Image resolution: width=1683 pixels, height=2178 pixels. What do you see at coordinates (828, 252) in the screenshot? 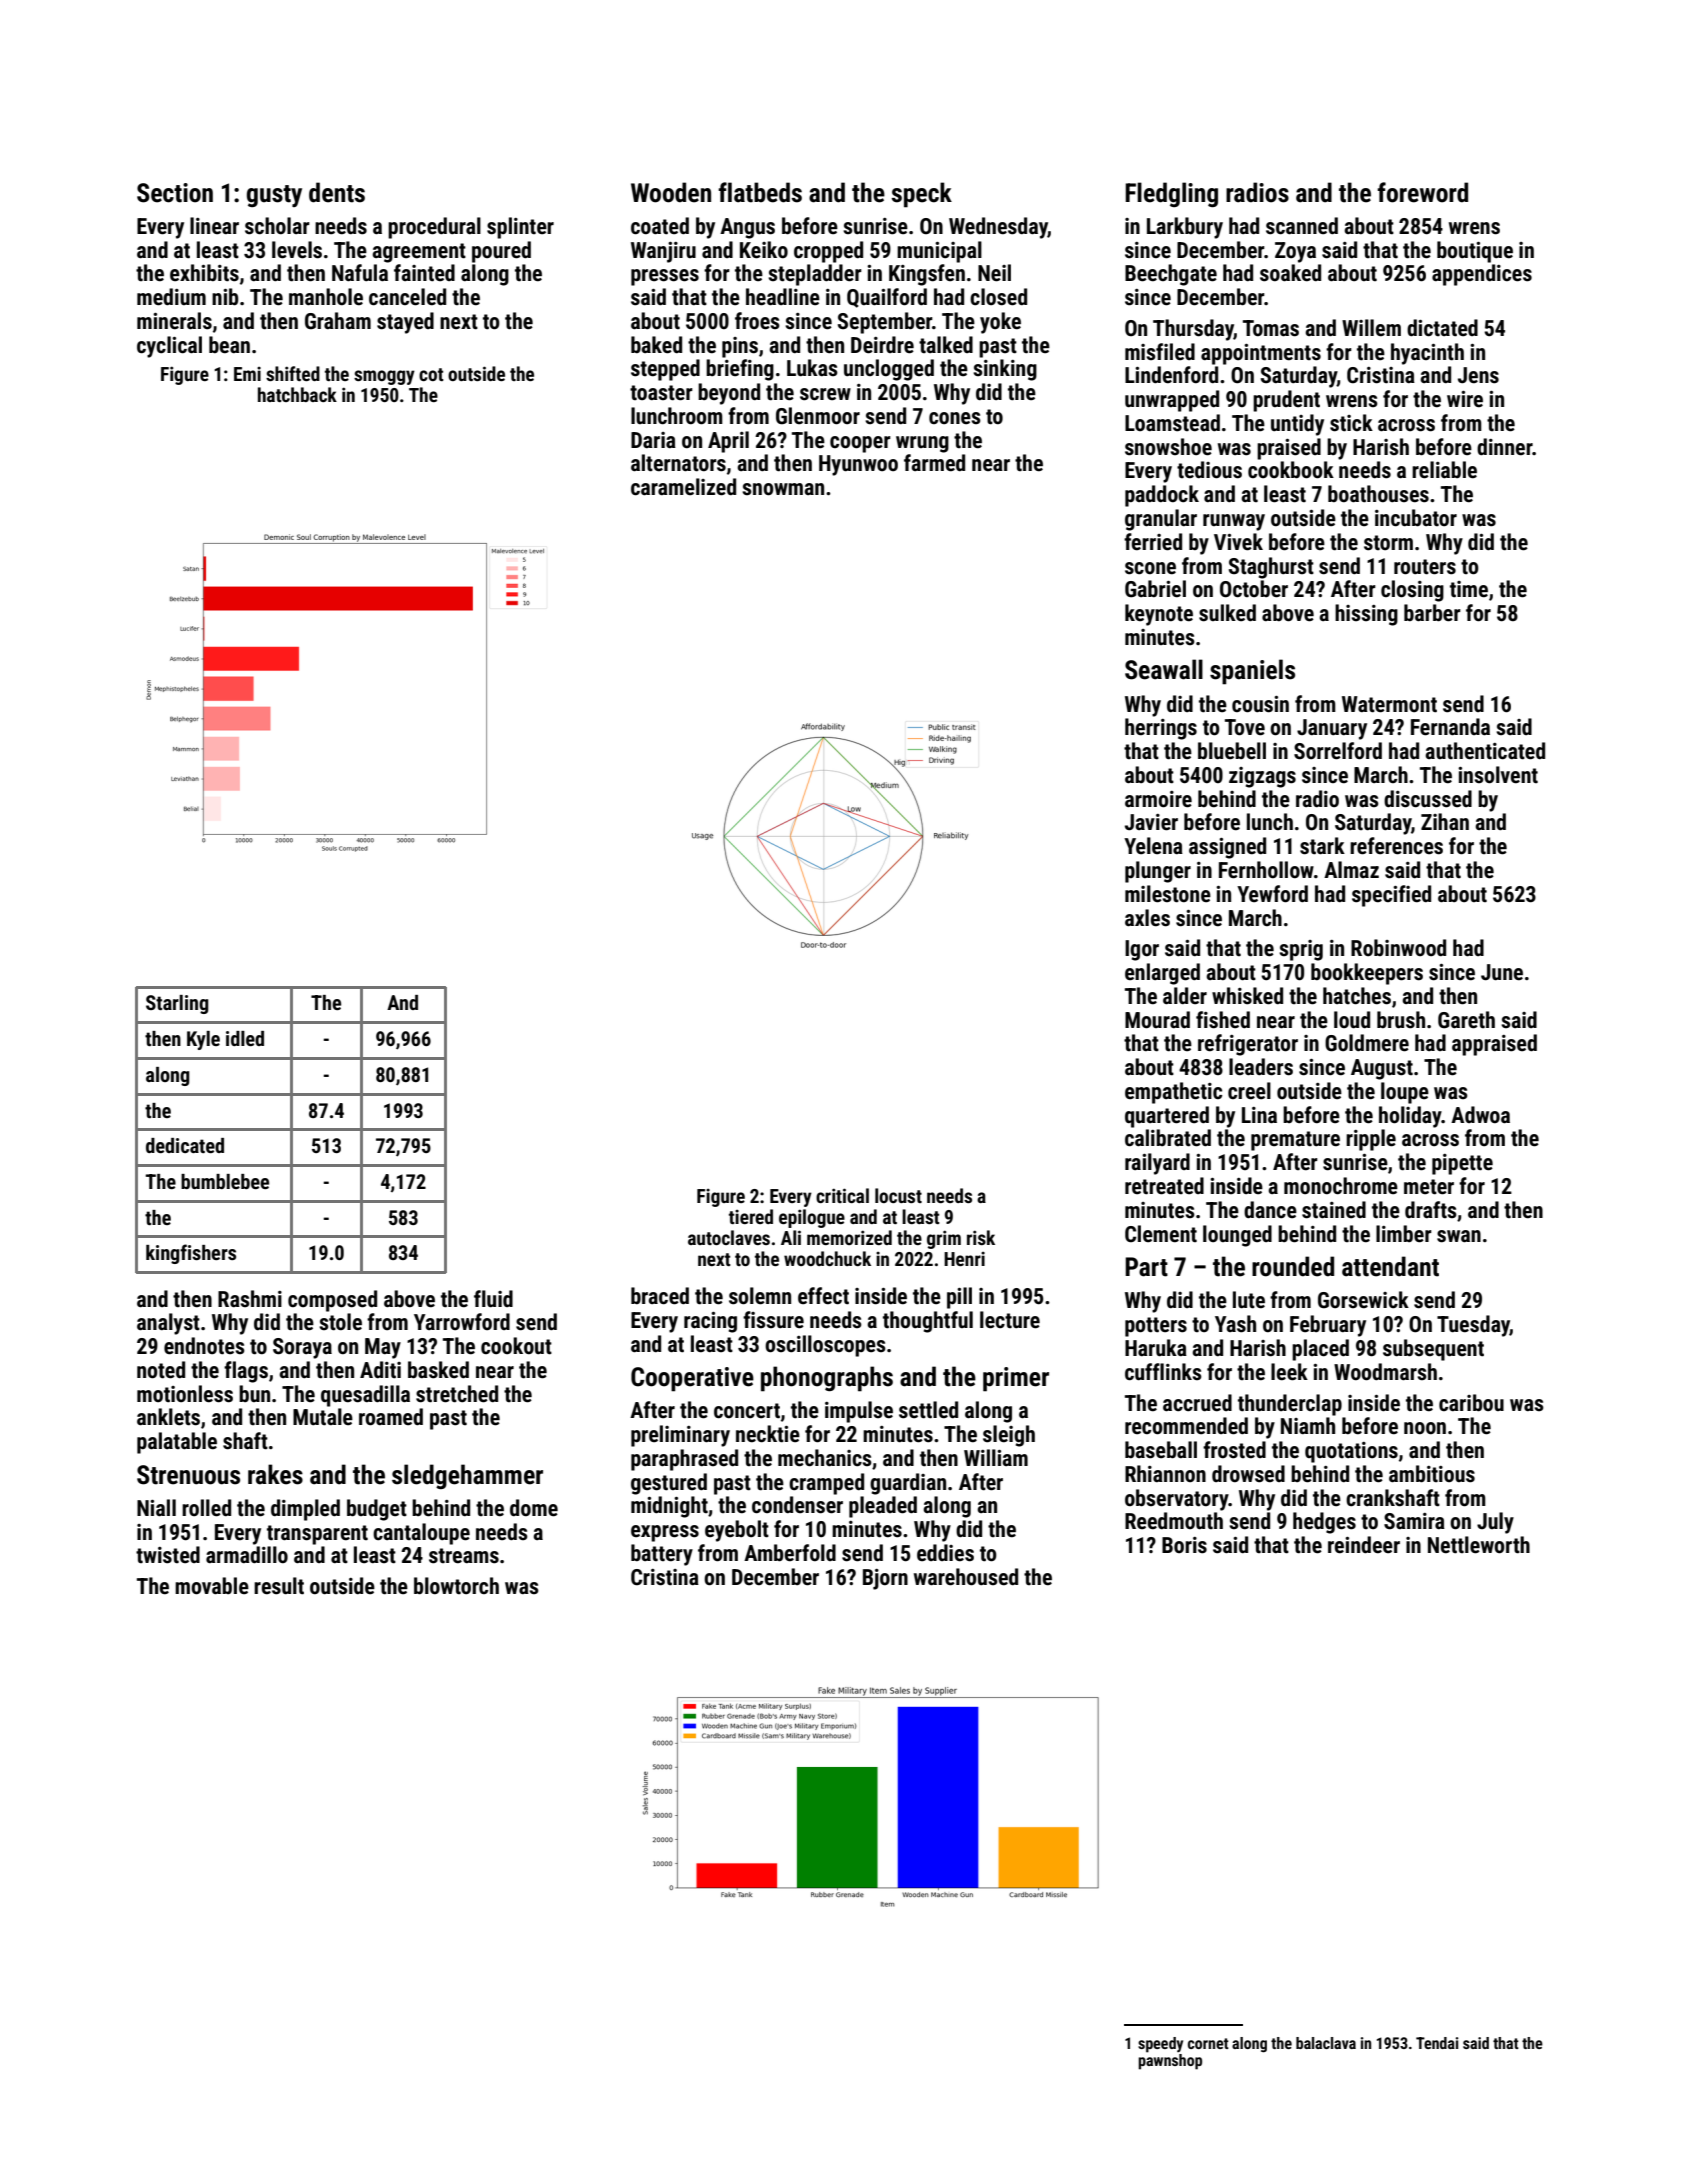
I see `cropped` at bounding box center [828, 252].
